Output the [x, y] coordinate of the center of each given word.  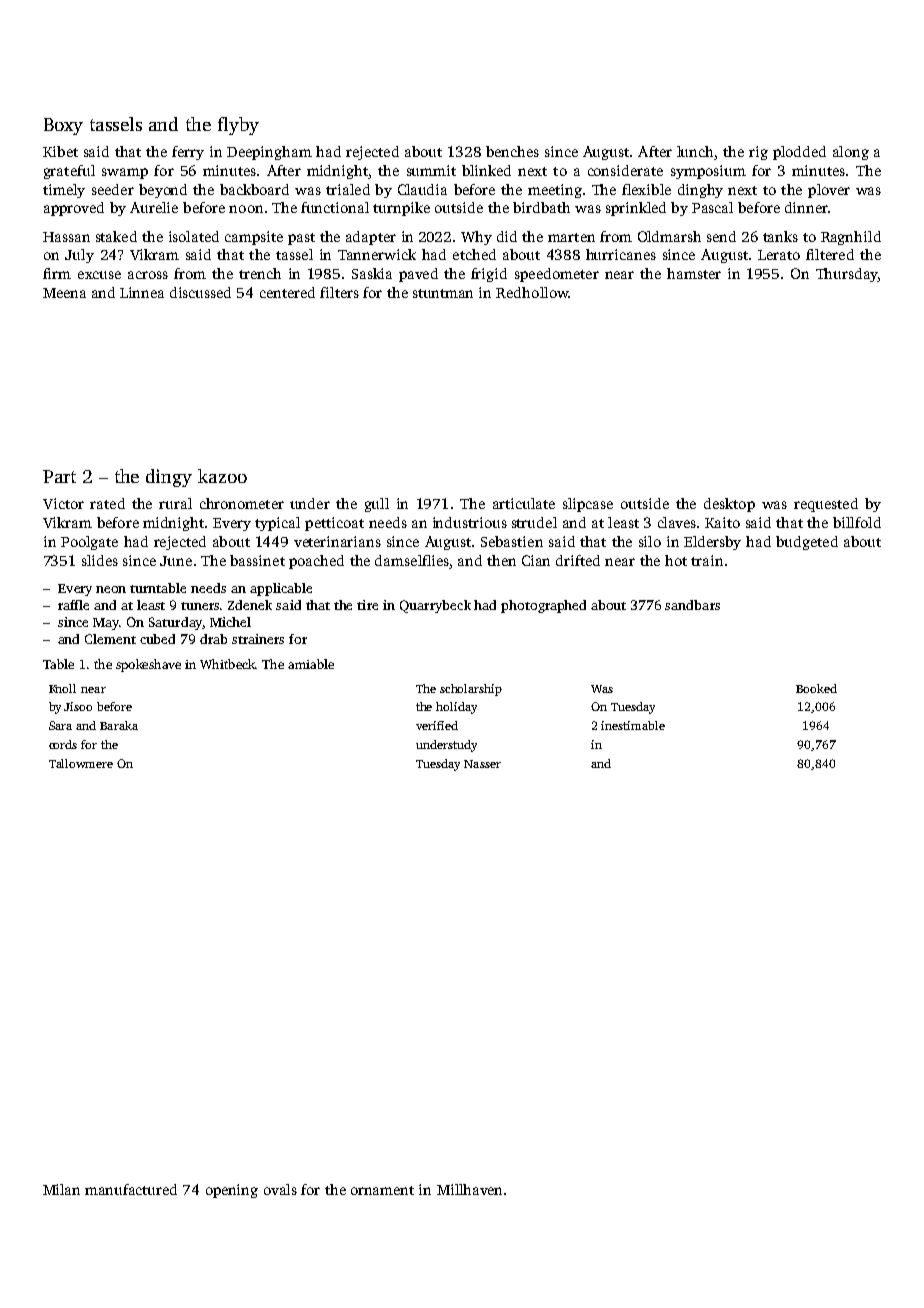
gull [377, 505]
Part [59, 476]
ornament [382, 1190]
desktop [729, 505]
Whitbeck [228, 664]
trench [260, 273]
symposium [708, 172]
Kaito [722, 522]
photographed [543, 606]
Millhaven [469, 1189]
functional [335, 207]
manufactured [131, 1189]
